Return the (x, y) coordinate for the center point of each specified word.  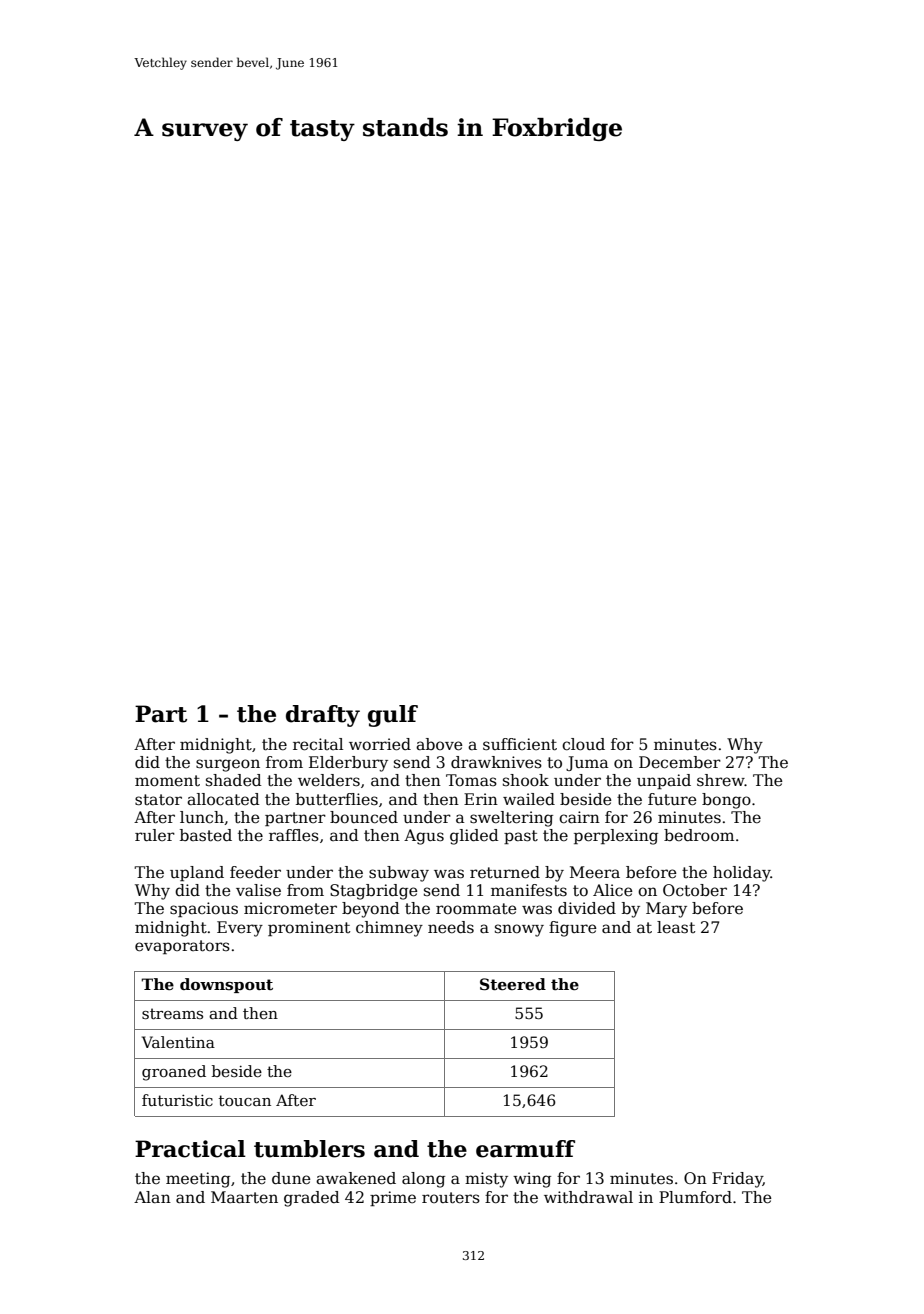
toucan (245, 1100)
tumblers (309, 1149)
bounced (364, 817)
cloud (583, 744)
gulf (393, 716)
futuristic (177, 1100)
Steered (513, 984)
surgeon (228, 765)
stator (158, 800)
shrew (721, 780)
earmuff (525, 1149)
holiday (742, 874)
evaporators (182, 947)
